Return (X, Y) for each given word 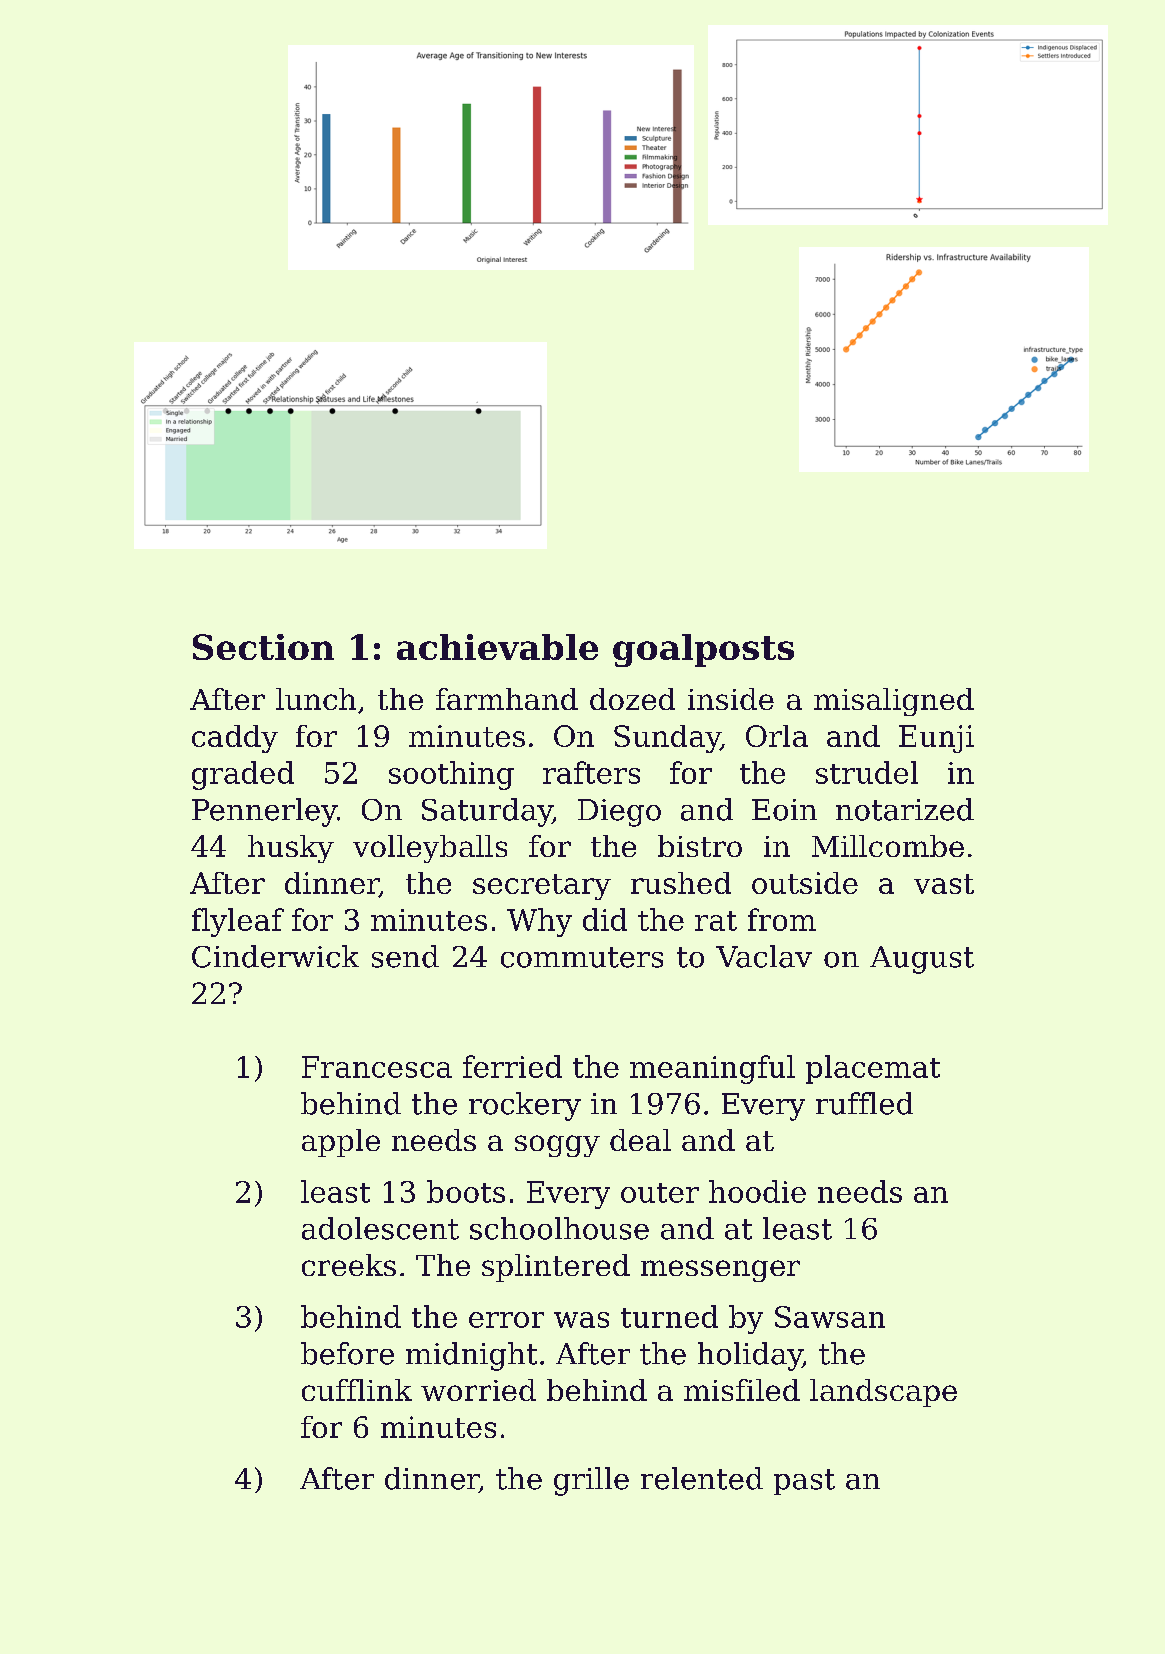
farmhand (507, 699)
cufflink (357, 1390)
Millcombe (888, 846)
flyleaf (238, 922)
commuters (582, 957)
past (804, 1482)
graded (243, 775)
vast (944, 884)
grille (591, 1481)
